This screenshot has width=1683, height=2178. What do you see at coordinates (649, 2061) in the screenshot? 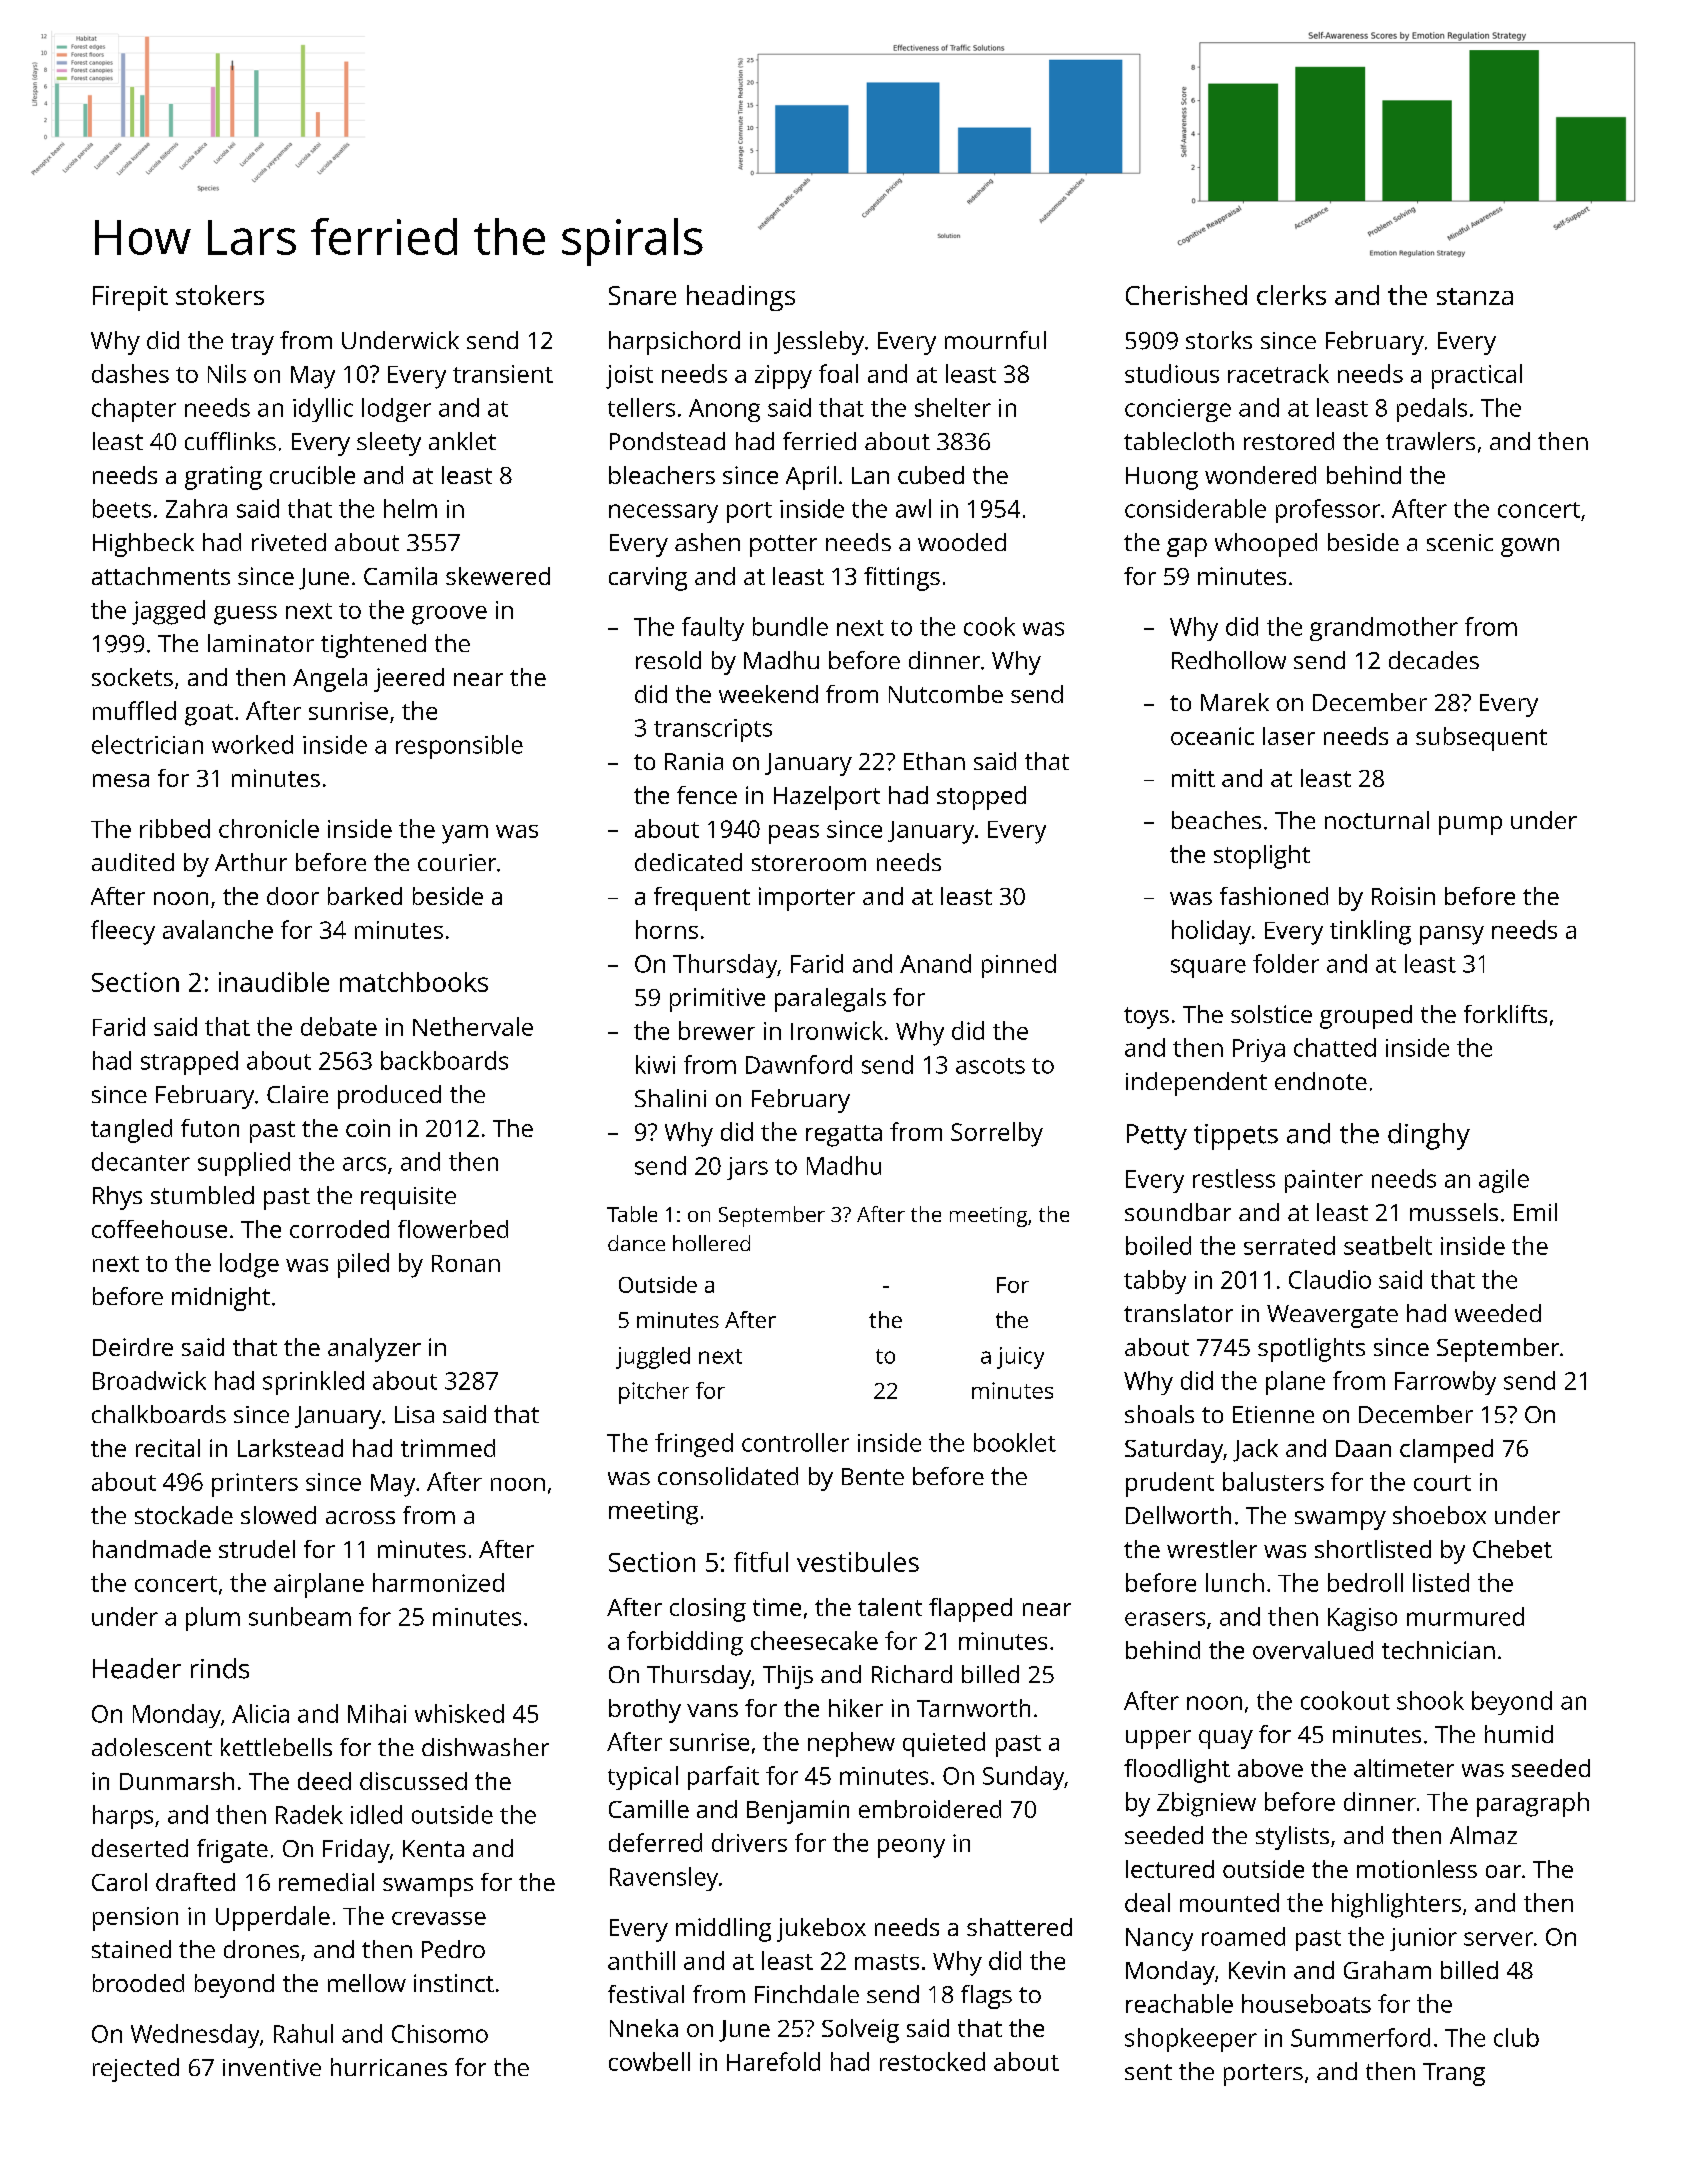
I see `cowbell` at bounding box center [649, 2061].
